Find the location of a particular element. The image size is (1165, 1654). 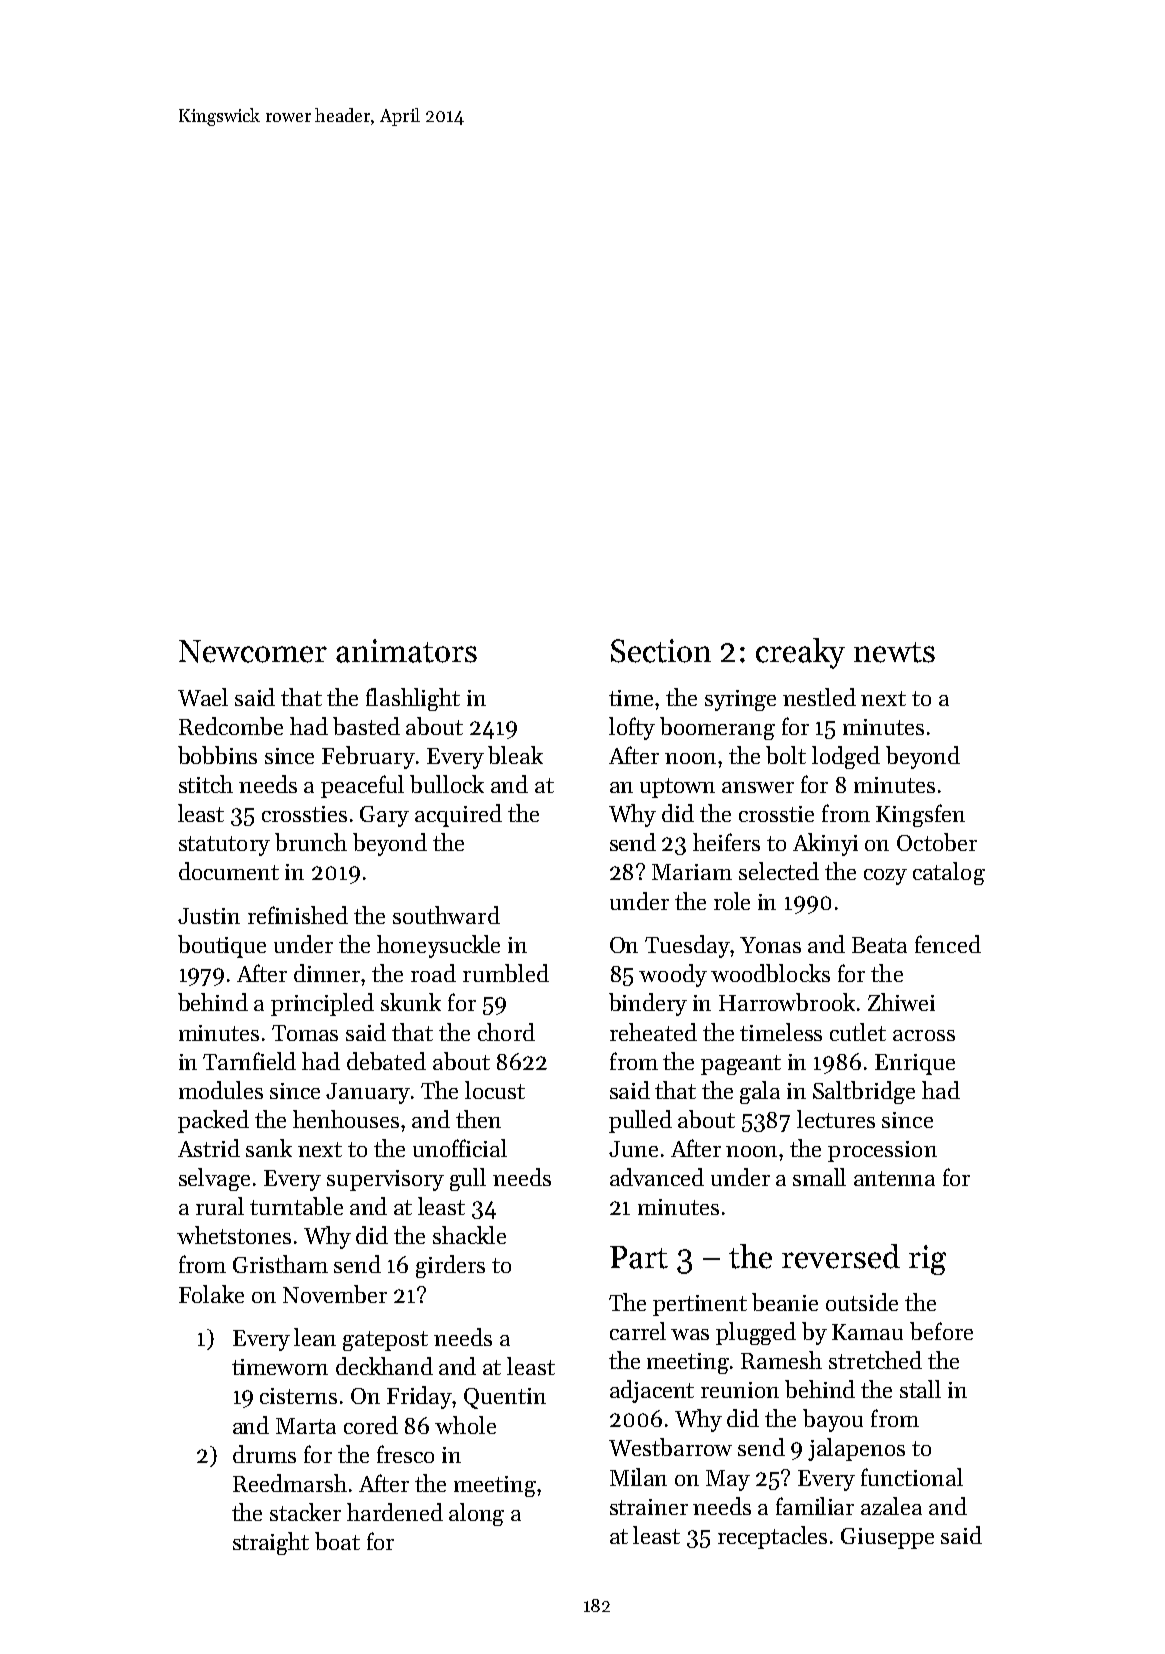

Akinyi is located at coordinates (825, 844).
